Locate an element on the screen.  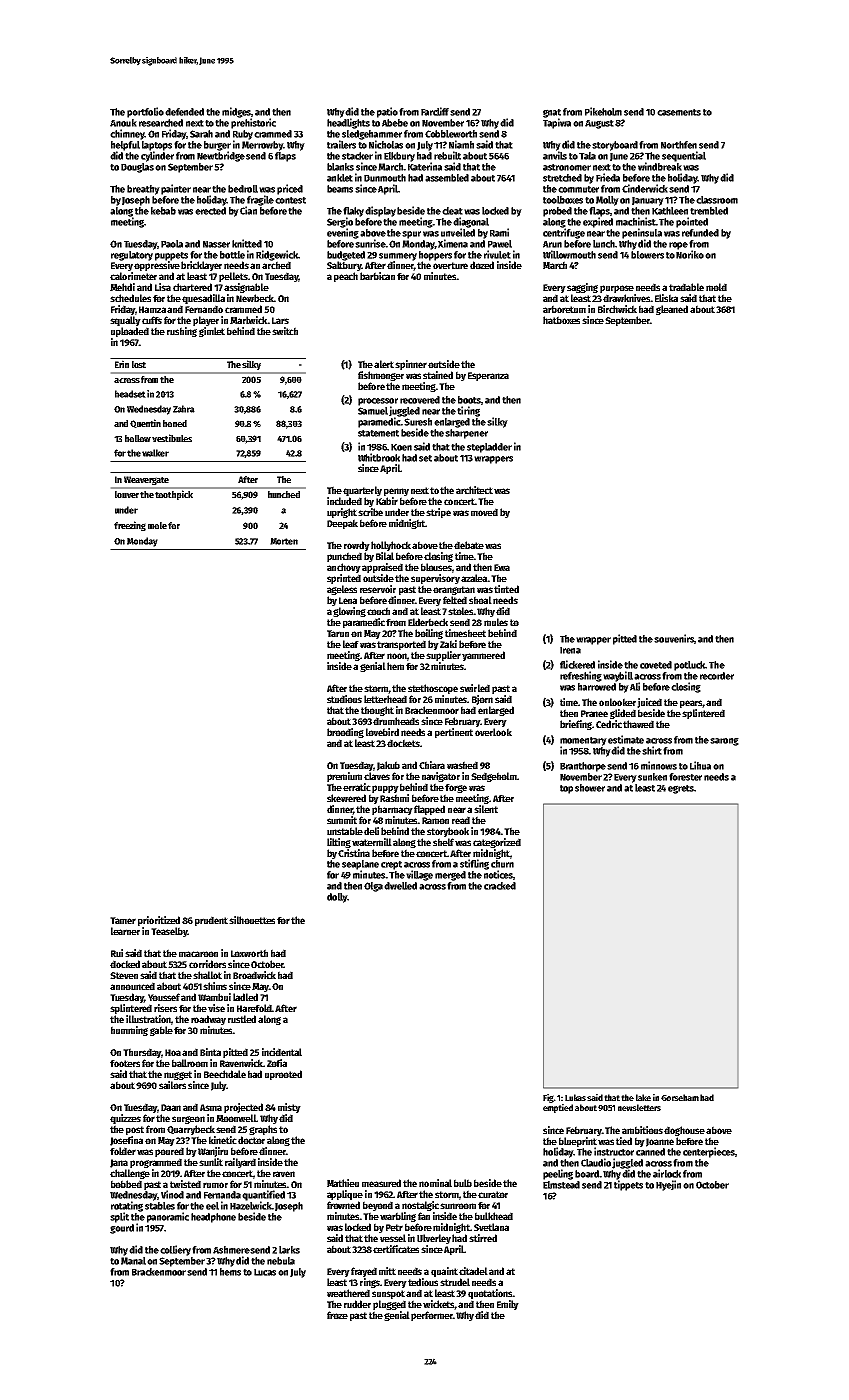
recorder is located at coordinates (717, 676).
